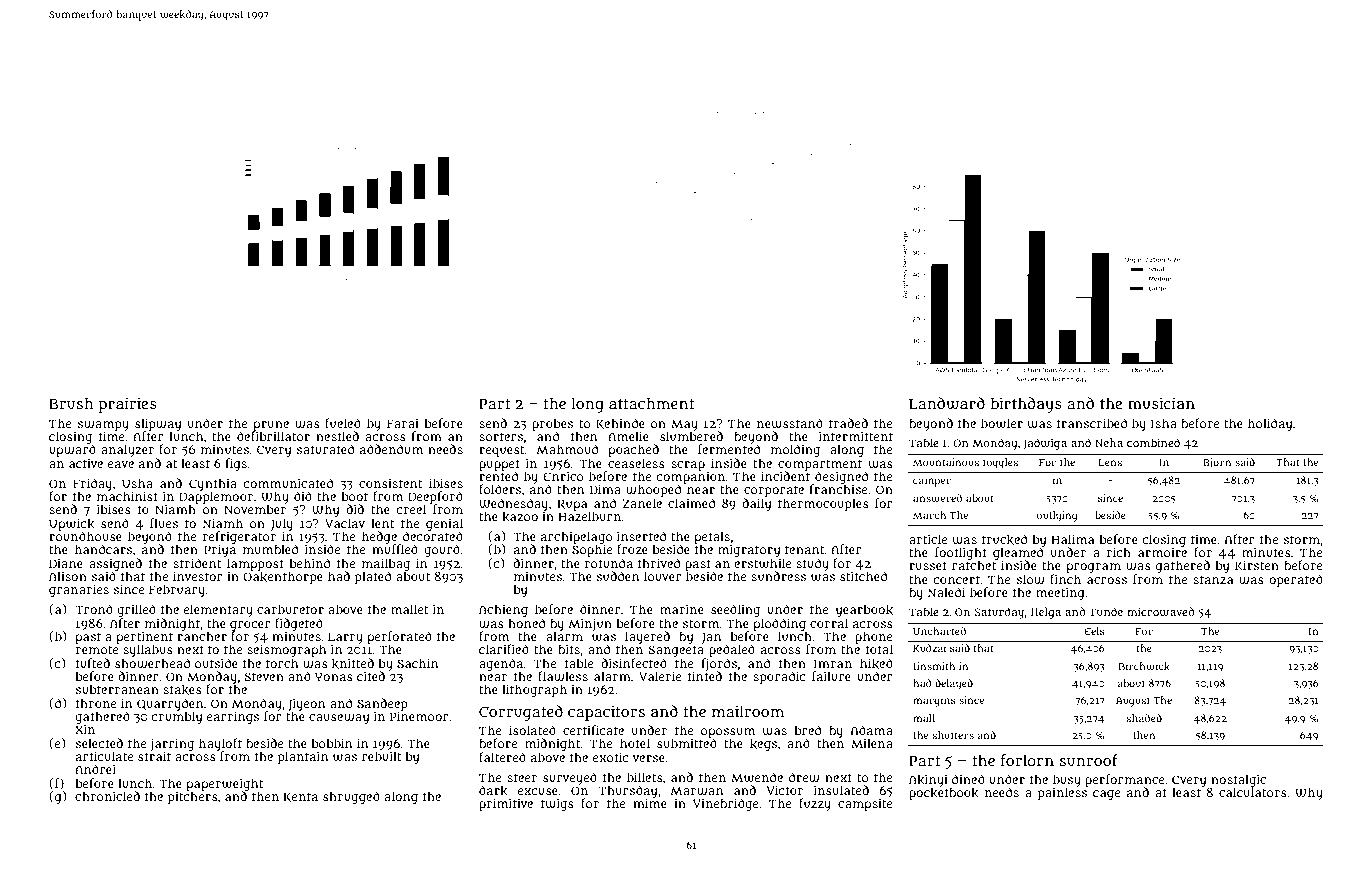  I want to click on articulate, so click(104, 756).
